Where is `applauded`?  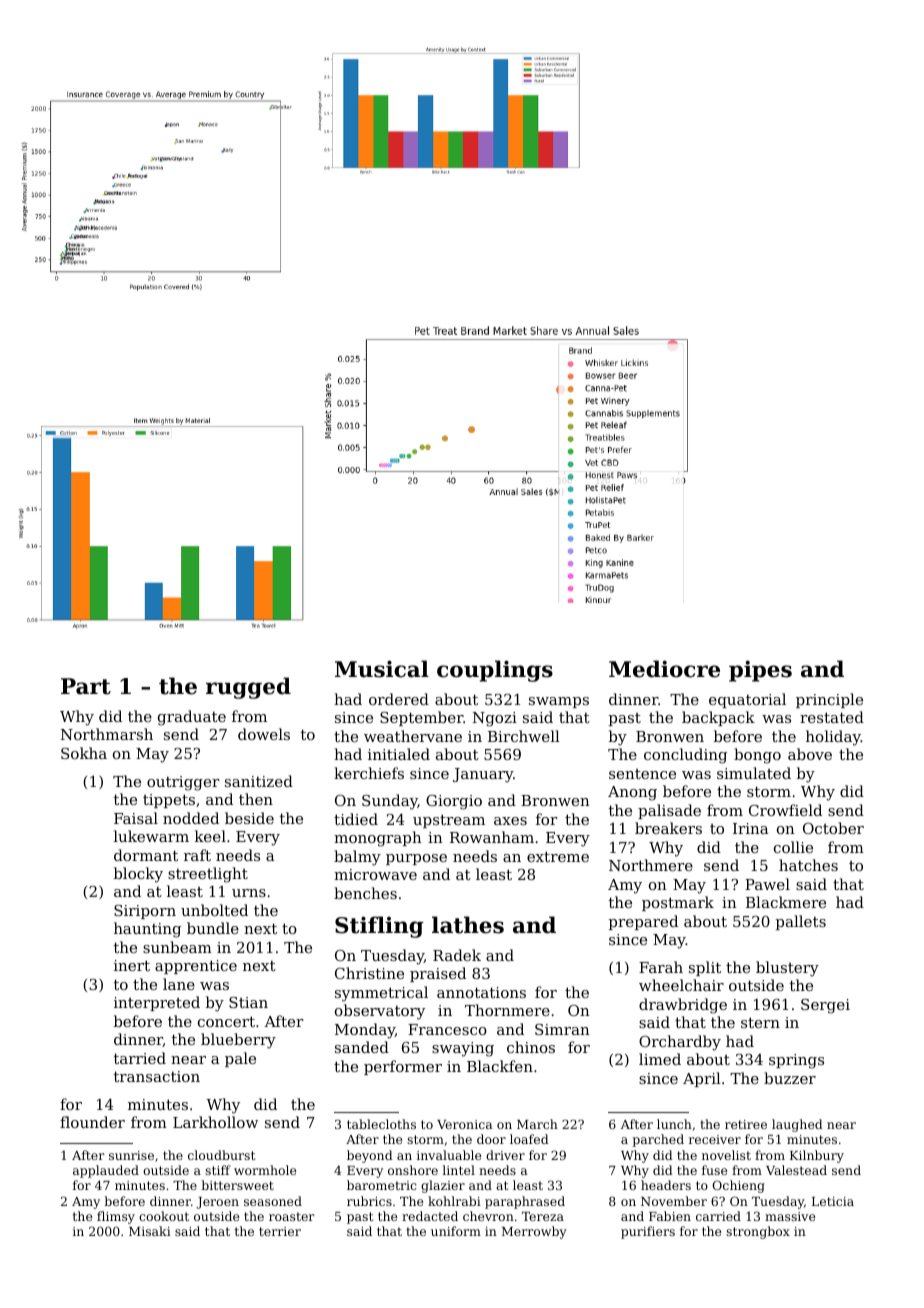 applauded is located at coordinates (106, 1171).
